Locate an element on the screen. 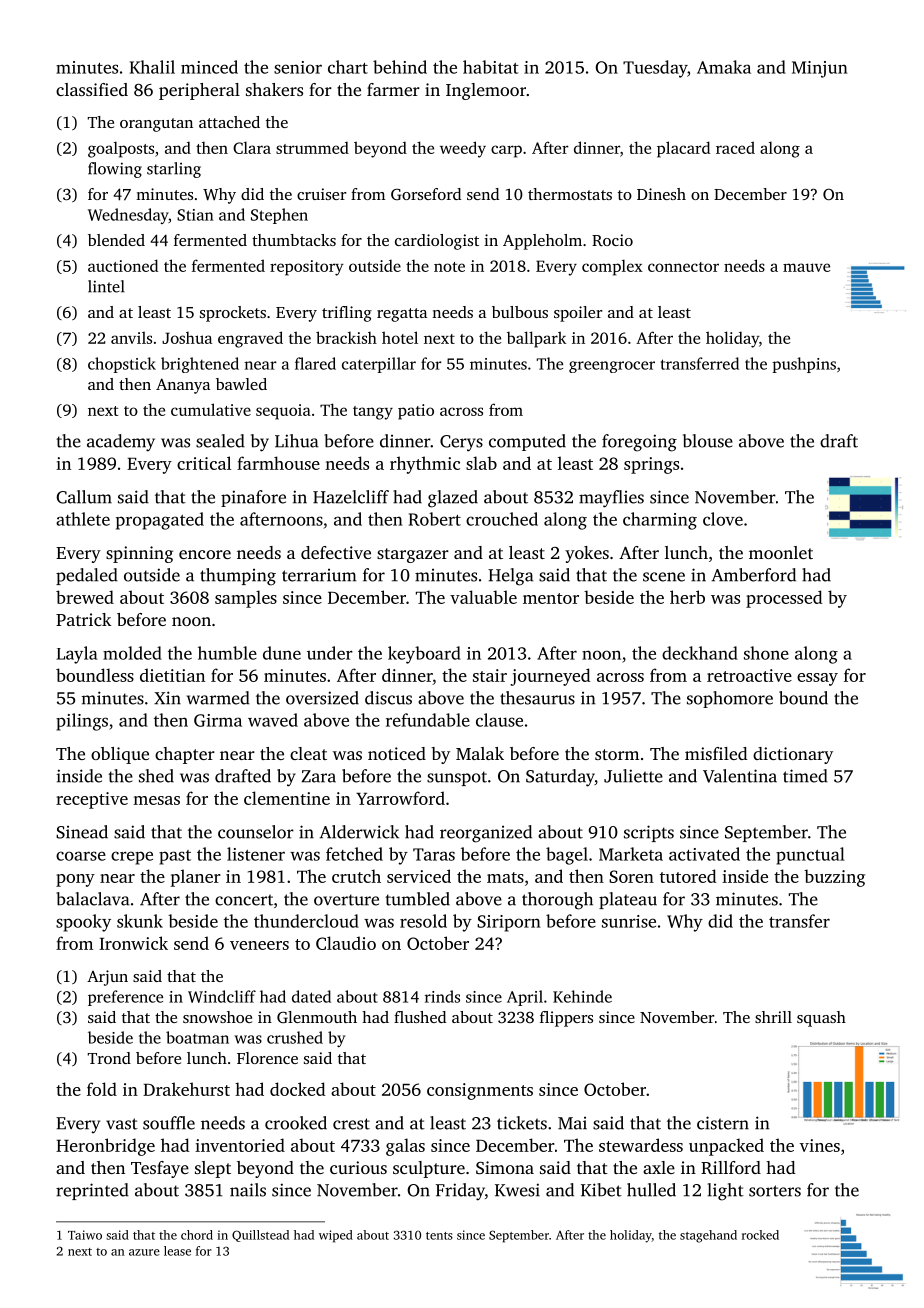 Image resolution: width=924 pixels, height=1308 pixels. habitat is located at coordinates (490, 67).
